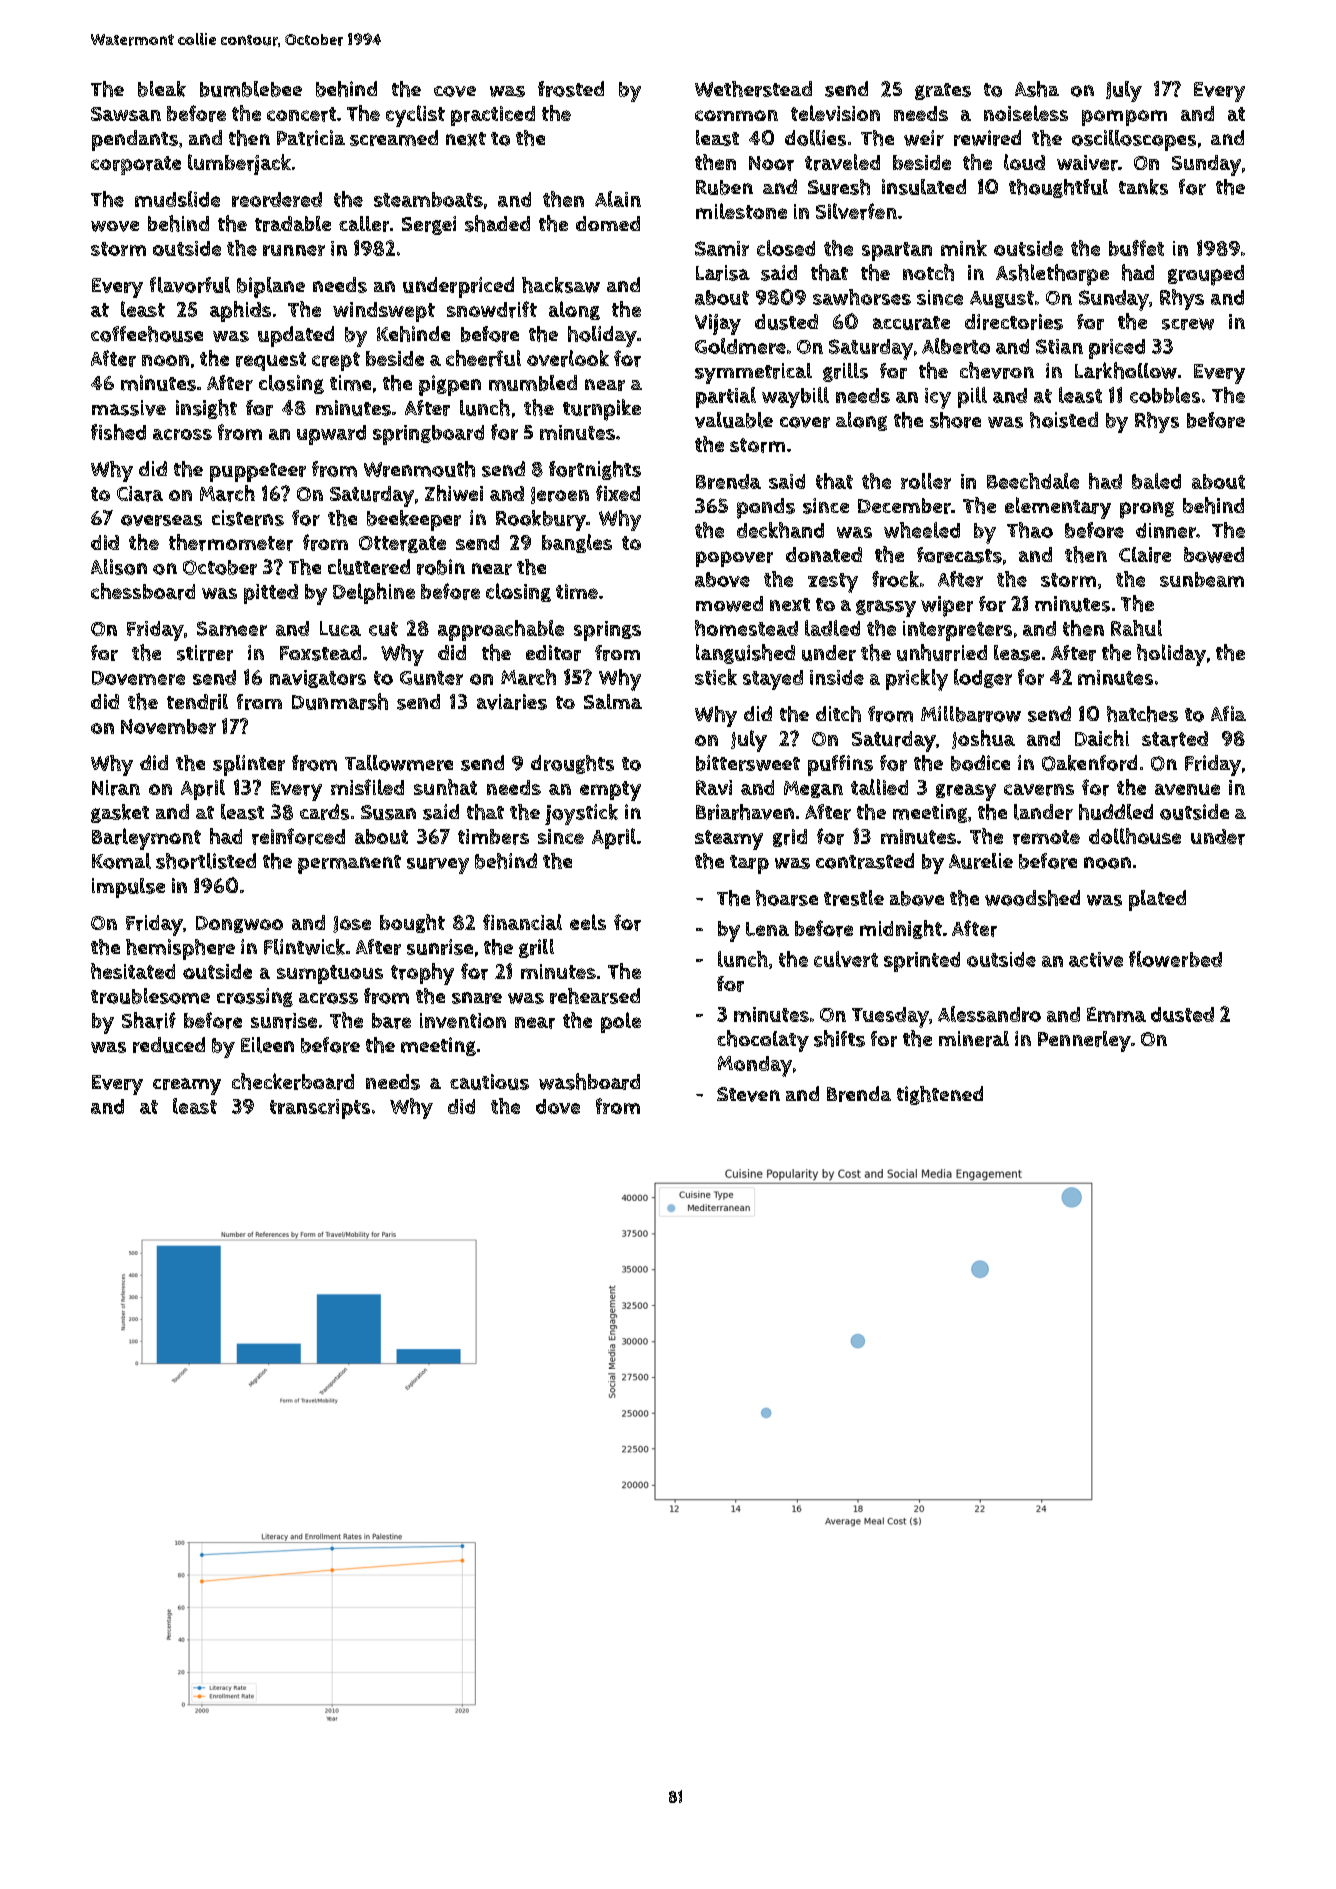 The image size is (1336, 1889). What do you see at coordinates (947, 606) in the document?
I see `wiper` at bounding box center [947, 606].
